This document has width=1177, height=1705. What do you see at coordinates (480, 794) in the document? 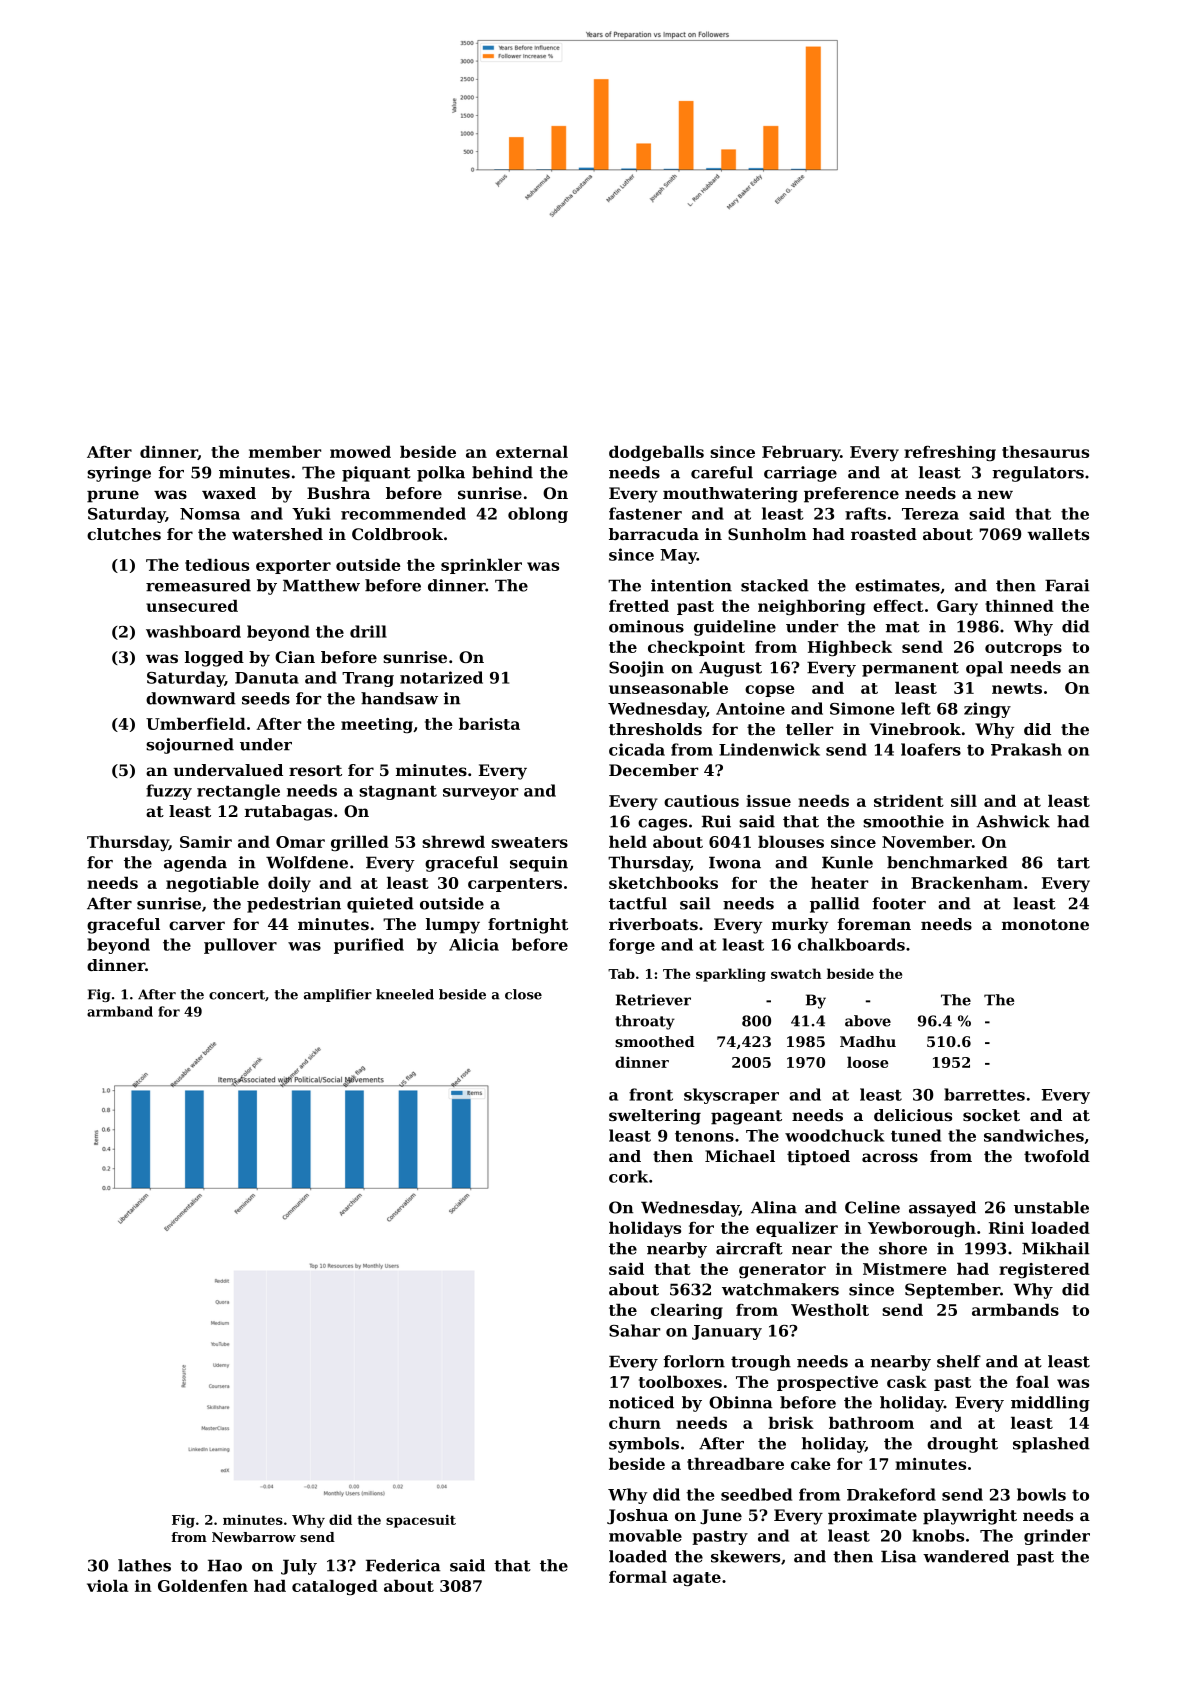
I see `surveyor` at bounding box center [480, 794].
